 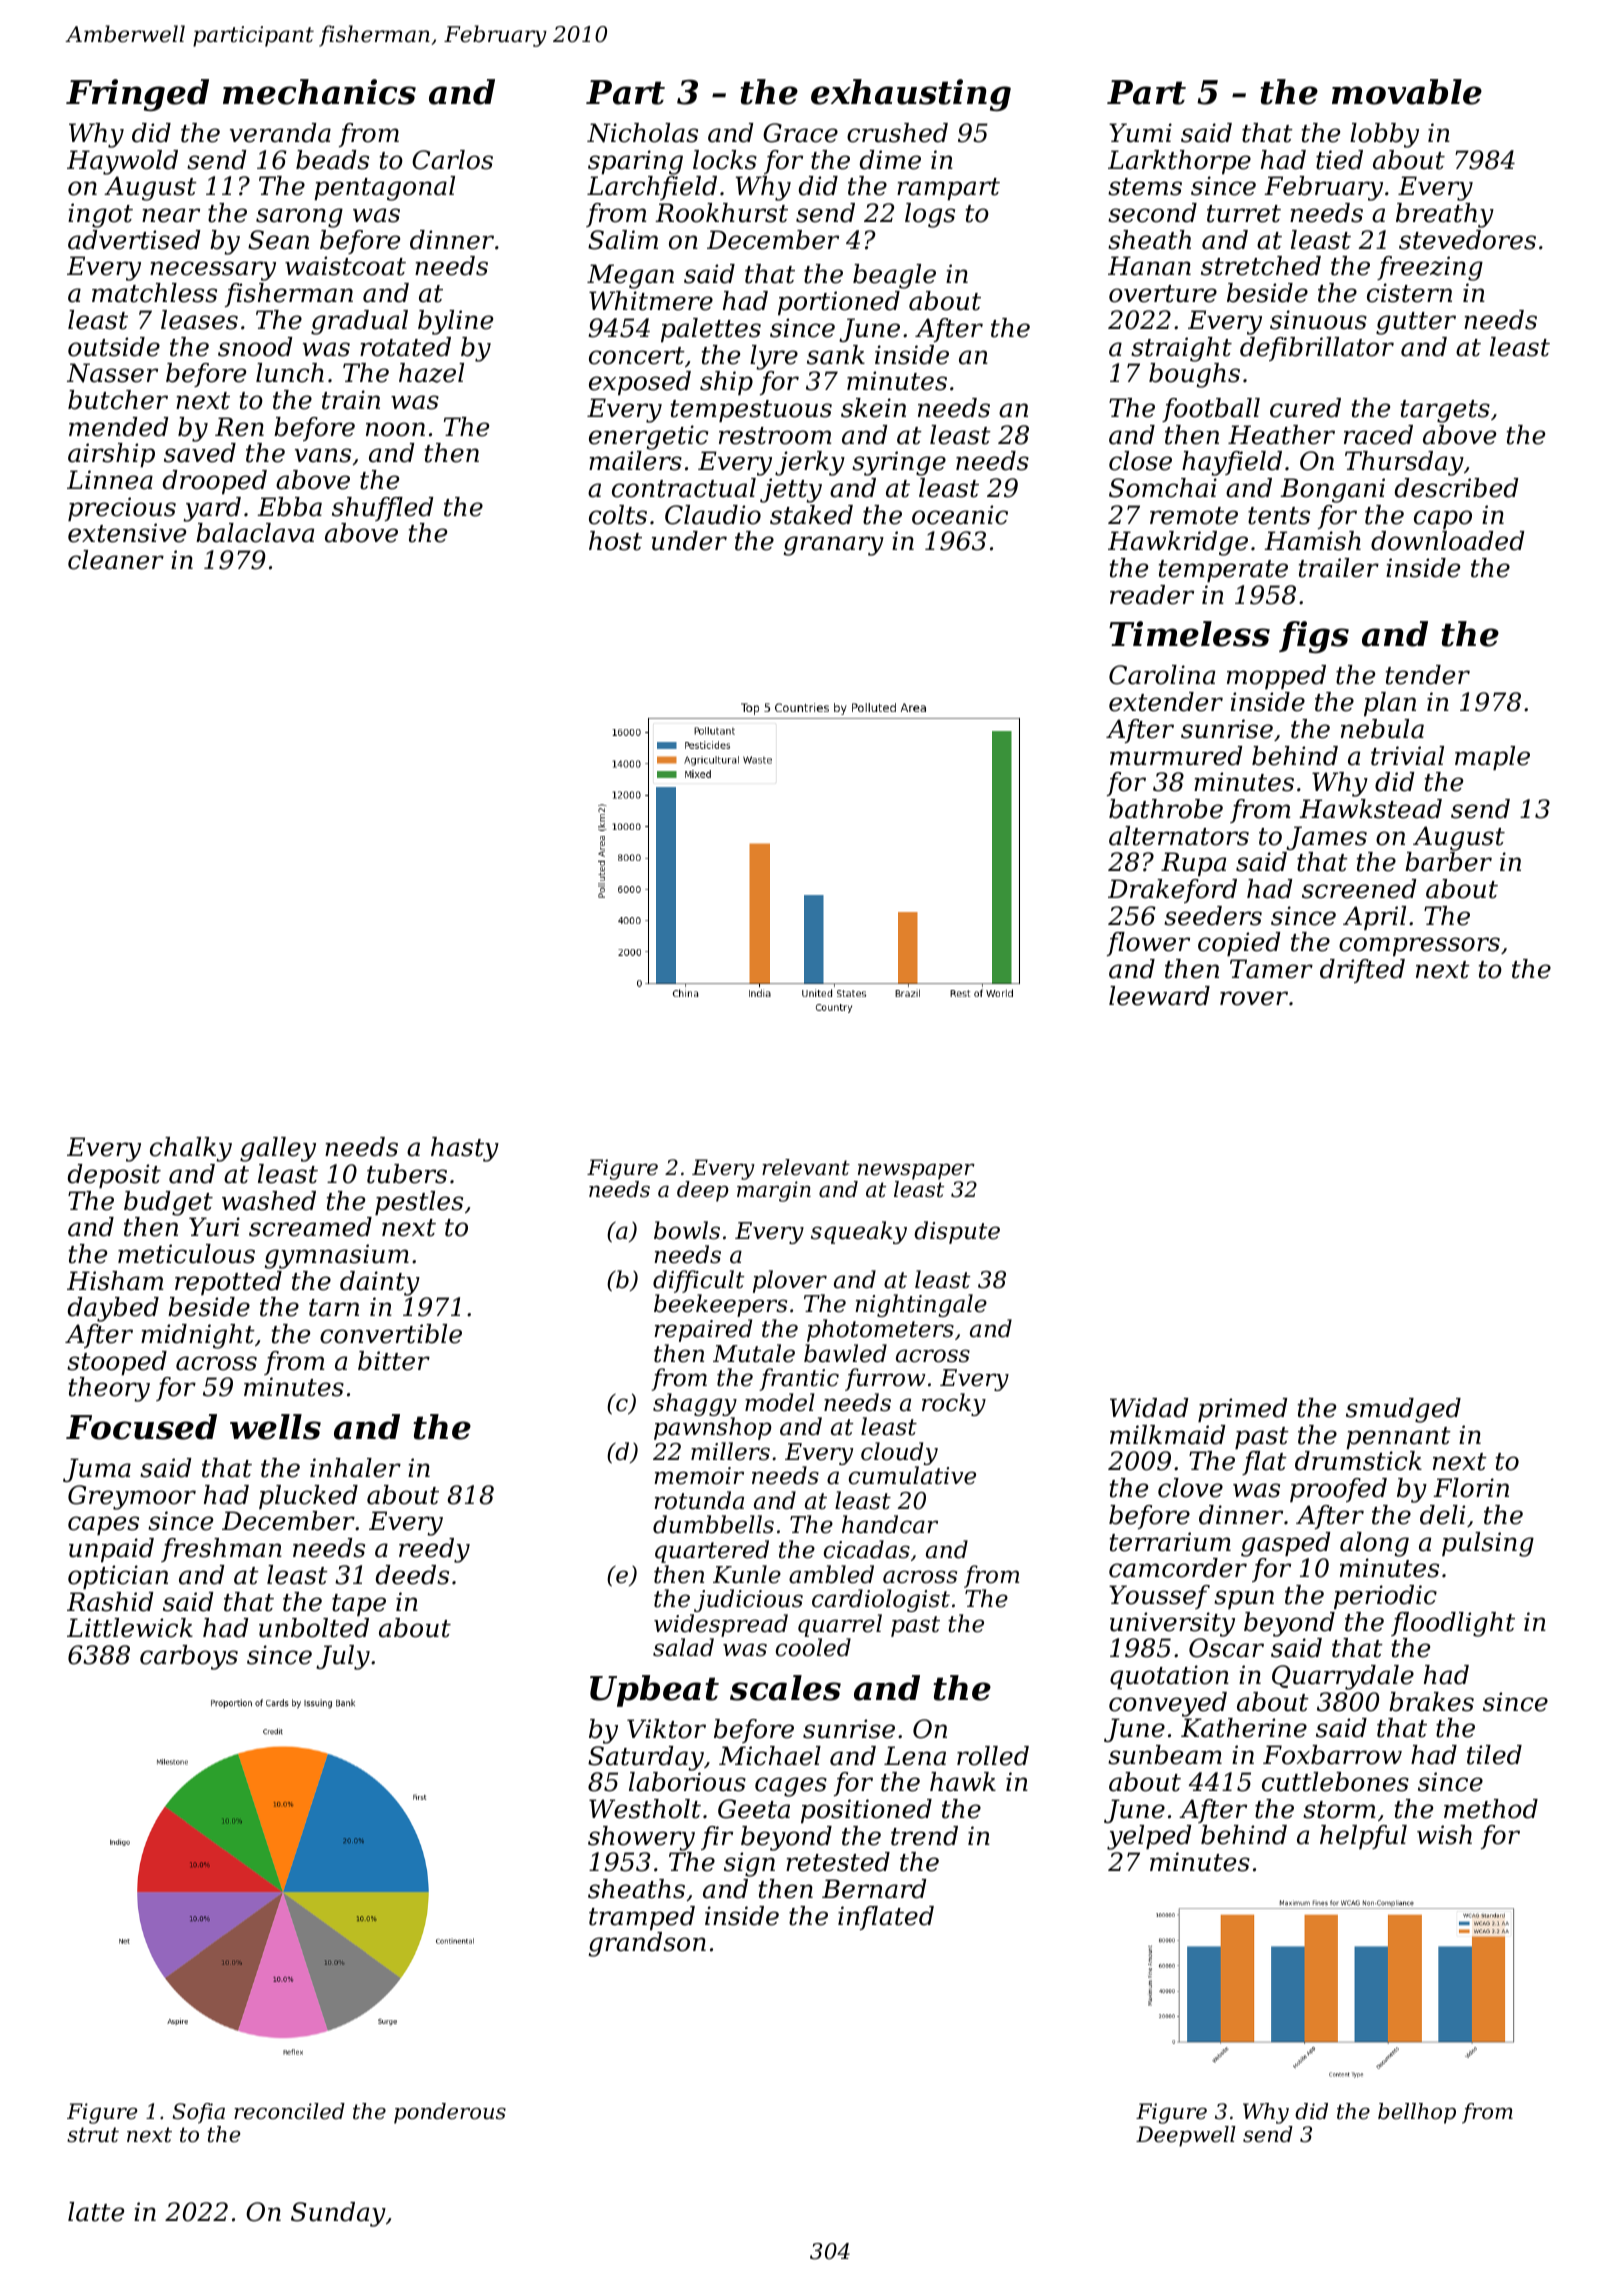 What do you see at coordinates (1417, 2113) in the page?
I see `bellhop` at bounding box center [1417, 2113].
